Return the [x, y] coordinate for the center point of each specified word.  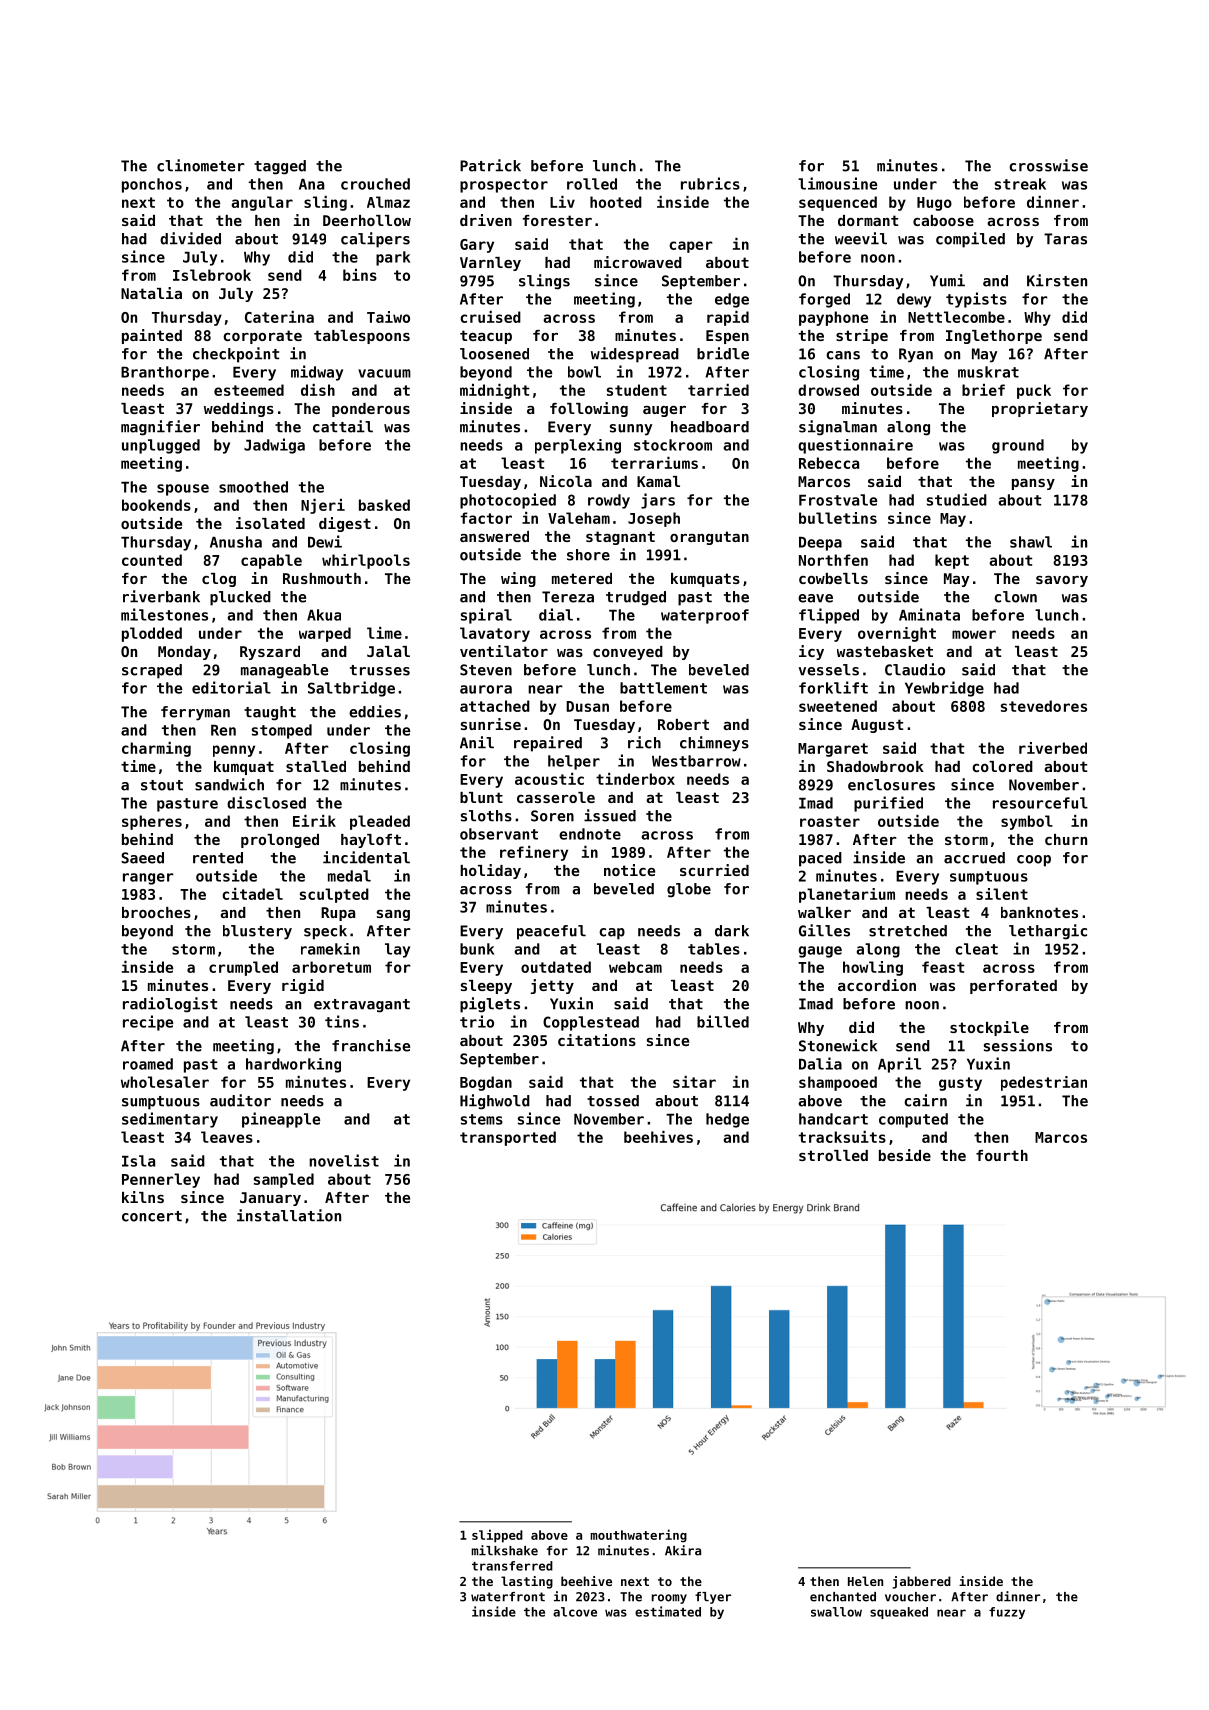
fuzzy [1007, 1613]
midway [317, 373]
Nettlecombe [956, 317]
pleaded [380, 822]
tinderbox [635, 779]
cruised [490, 317]
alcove [575, 1612]
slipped [497, 1536]
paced [820, 859]
